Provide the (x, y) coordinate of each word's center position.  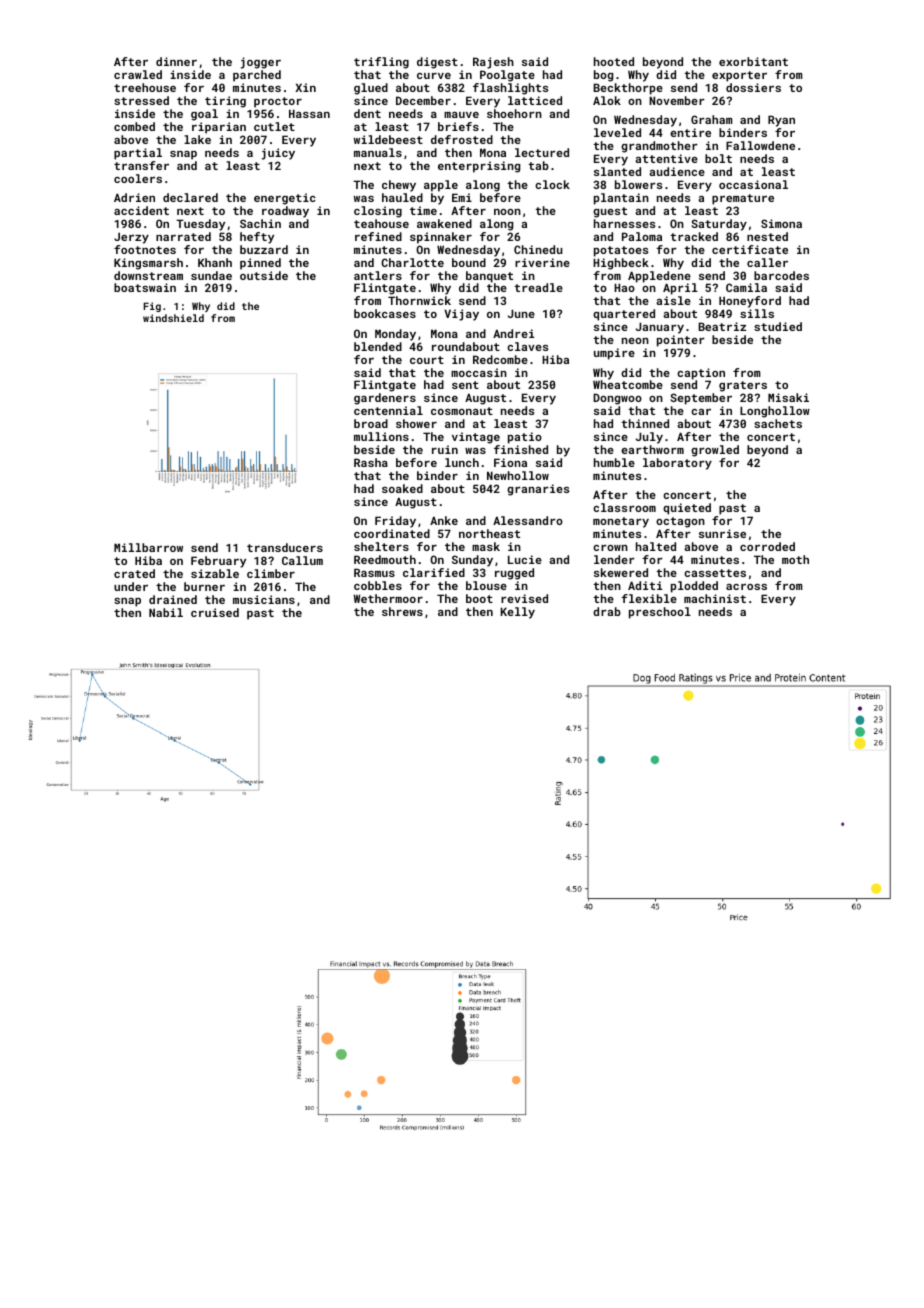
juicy (278, 154)
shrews (402, 611)
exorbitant (753, 61)
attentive (666, 158)
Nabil (166, 612)
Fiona (510, 462)
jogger (261, 63)
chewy (399, 186)
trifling (381, 63)
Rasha (371, 462)
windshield (173, 318)
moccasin (479, 372)
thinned (645, 423)
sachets (778, 423)
